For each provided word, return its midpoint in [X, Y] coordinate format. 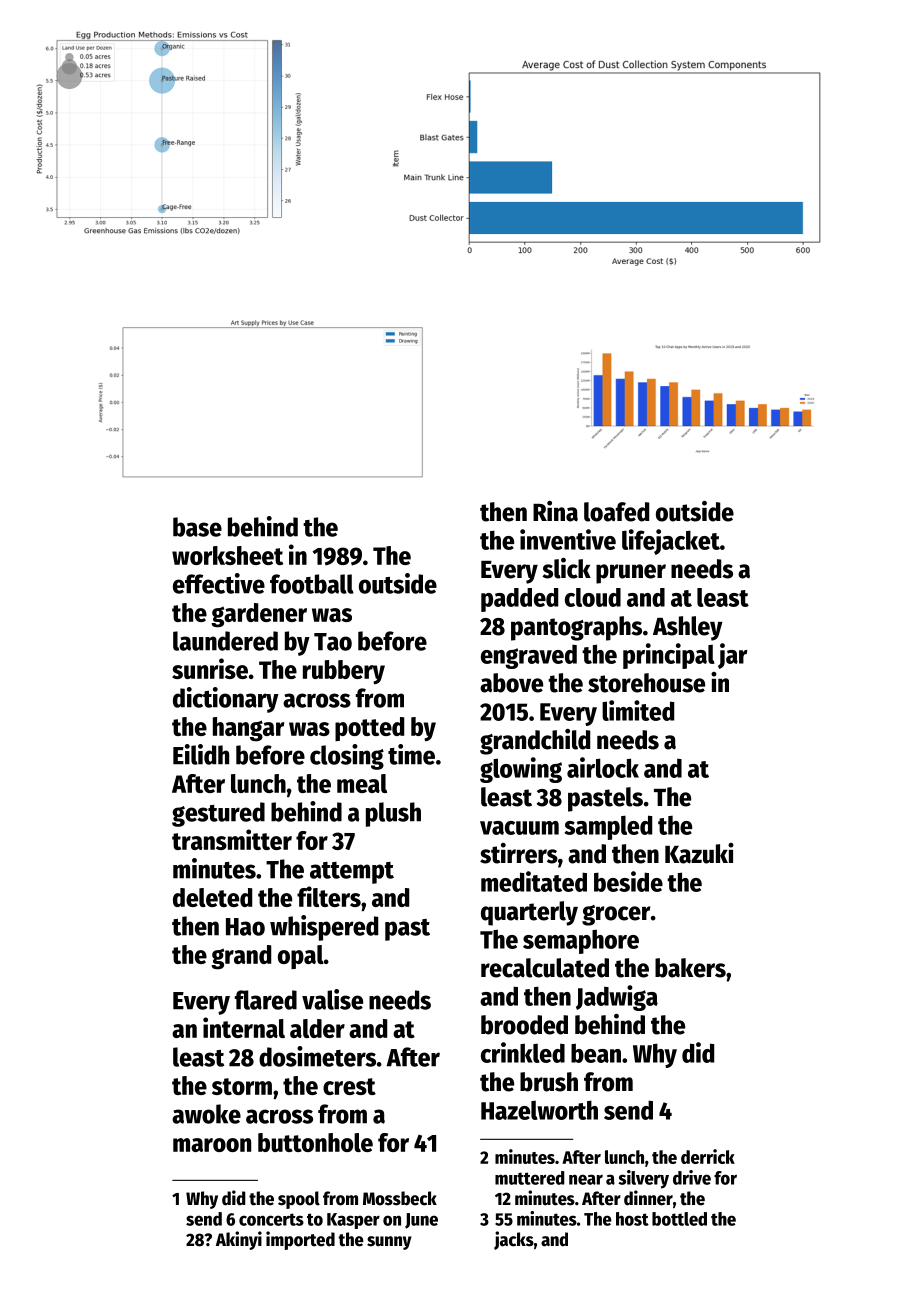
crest [349, 1086]
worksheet [227, 555]
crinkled [523, 1052]
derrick [708, 1156]
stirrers [519, 853]
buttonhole [315, 1142]
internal [244, 1027]
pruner [631, 574]
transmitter [232, 839]
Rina [555, 511]
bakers [690, 968]
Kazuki [699, 853]
